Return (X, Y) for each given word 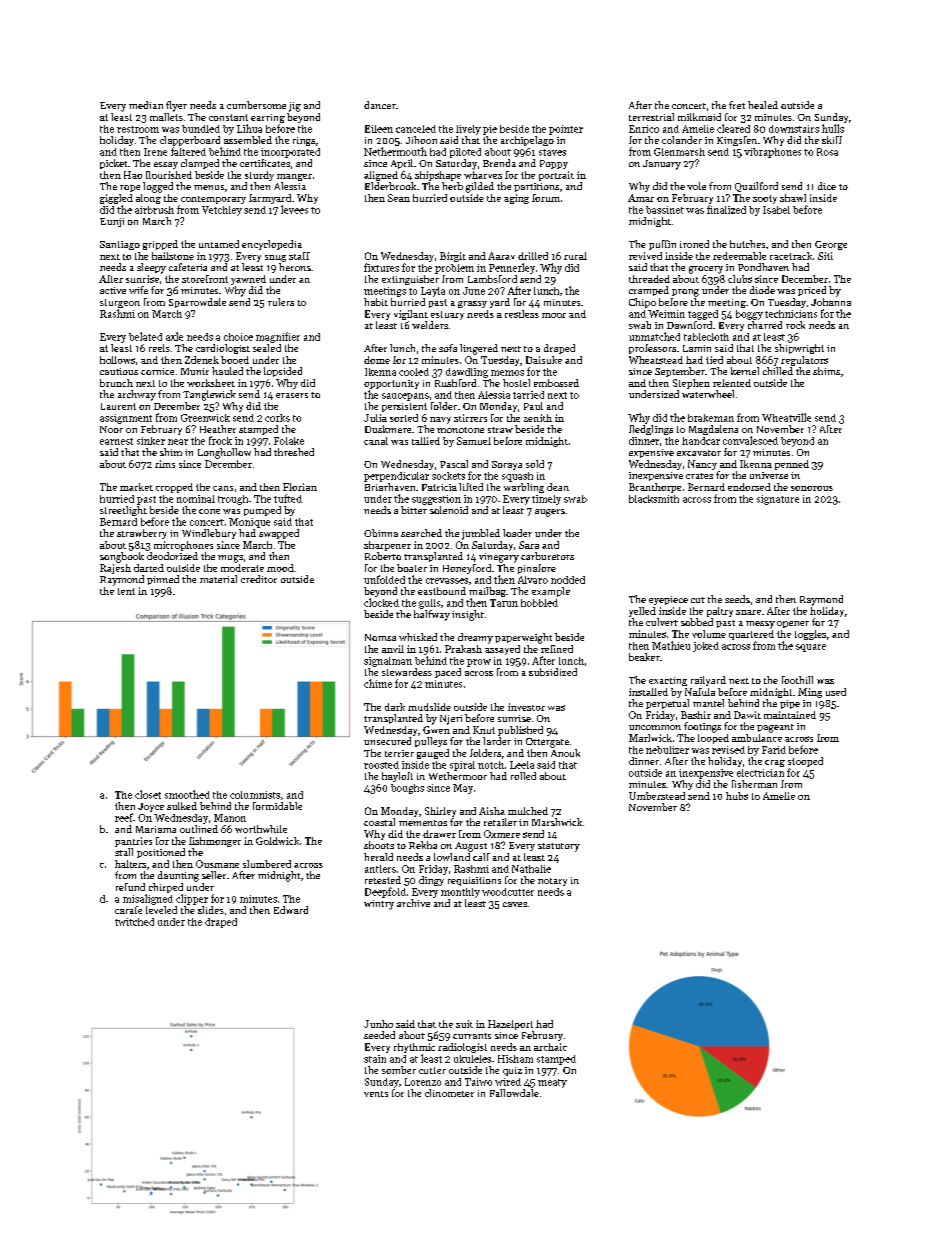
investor (526, 707)
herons (295, 267)
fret (737, 105)
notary (552, 882)
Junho (378, 1024)
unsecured (387, 741)
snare (748, 612)
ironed (694, 244)
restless (522, 314)
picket (113, 164)
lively (468, 130)
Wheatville (786, 417)
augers (550, 513)
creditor (259, 579)
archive (413, 903)
